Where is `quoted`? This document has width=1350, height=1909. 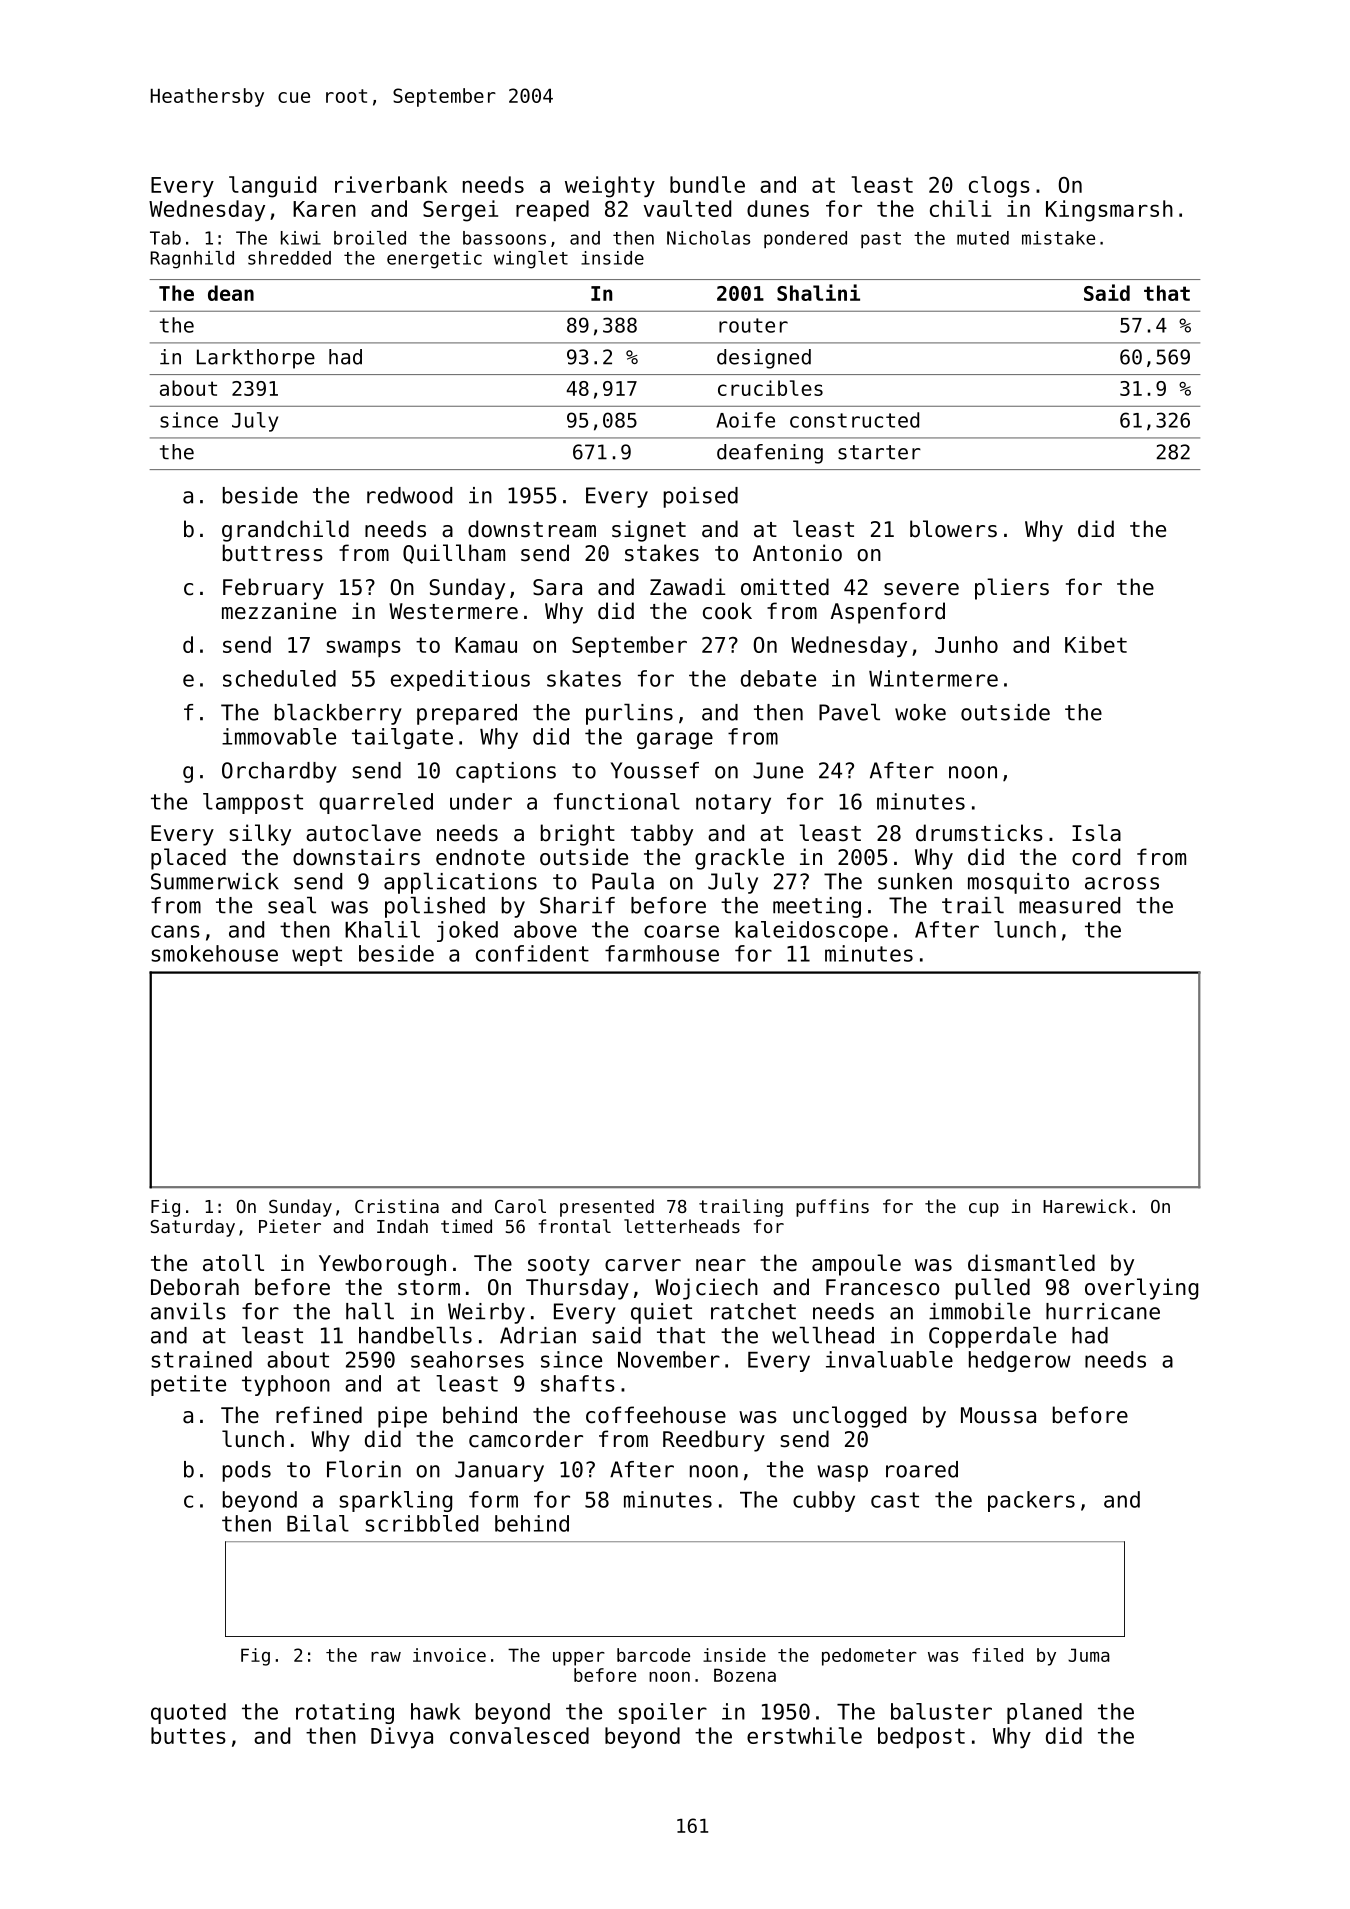 quoted is located at coordinates (188, 1713).
